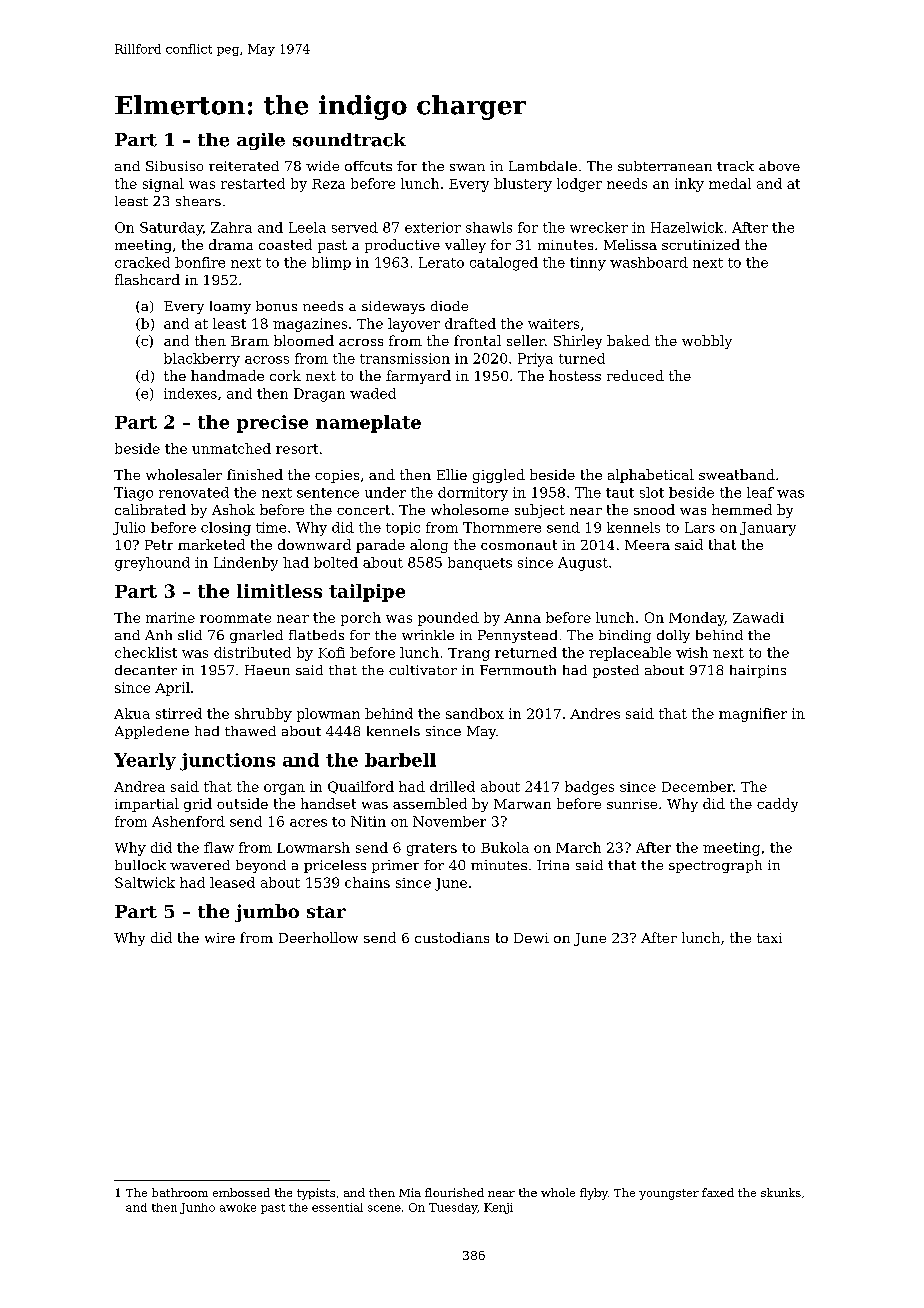 This screenshot has height=1308, width=924. I want to click on subterranean, so click(665, 166).
